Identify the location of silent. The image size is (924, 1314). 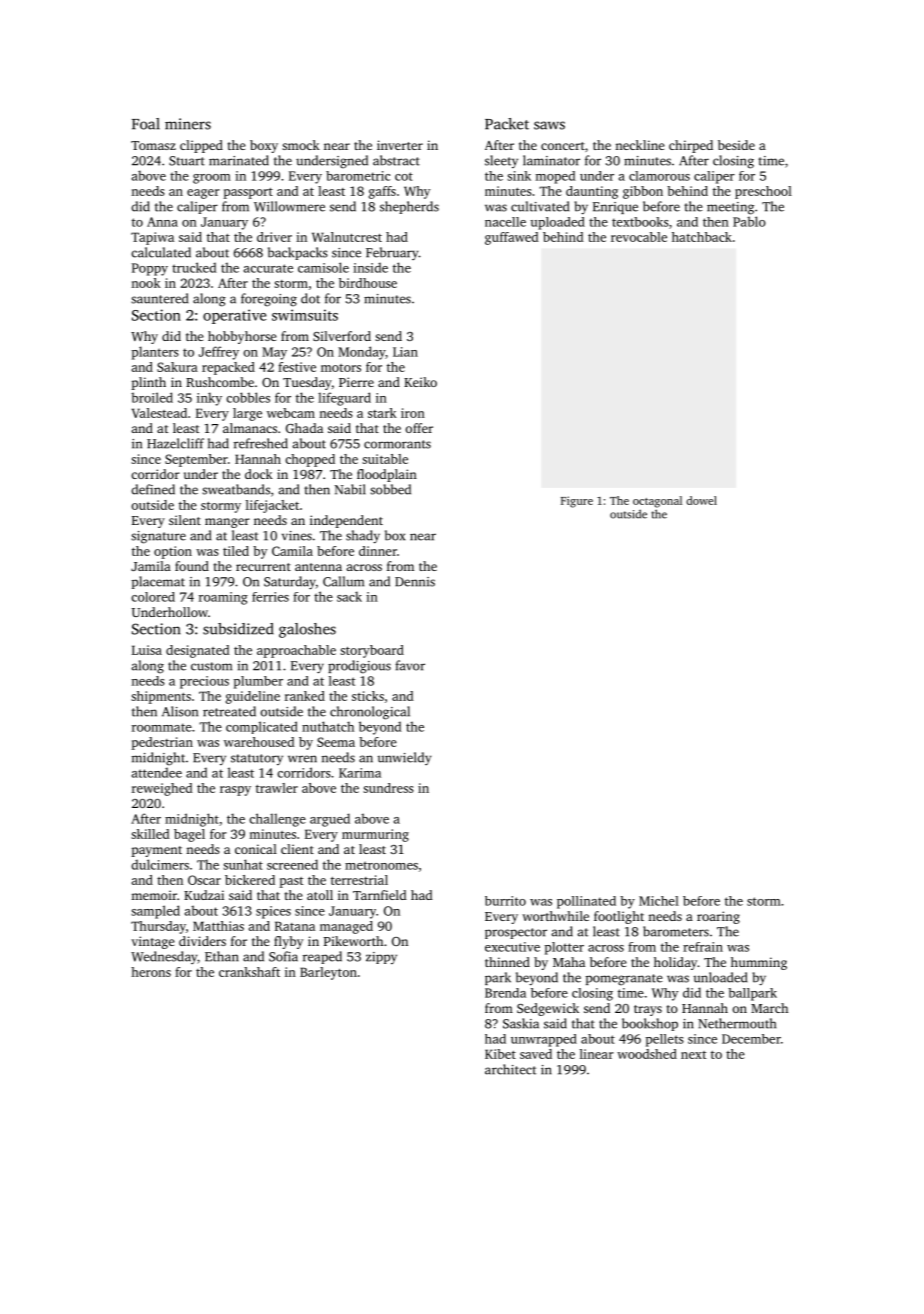
(185, 520).
